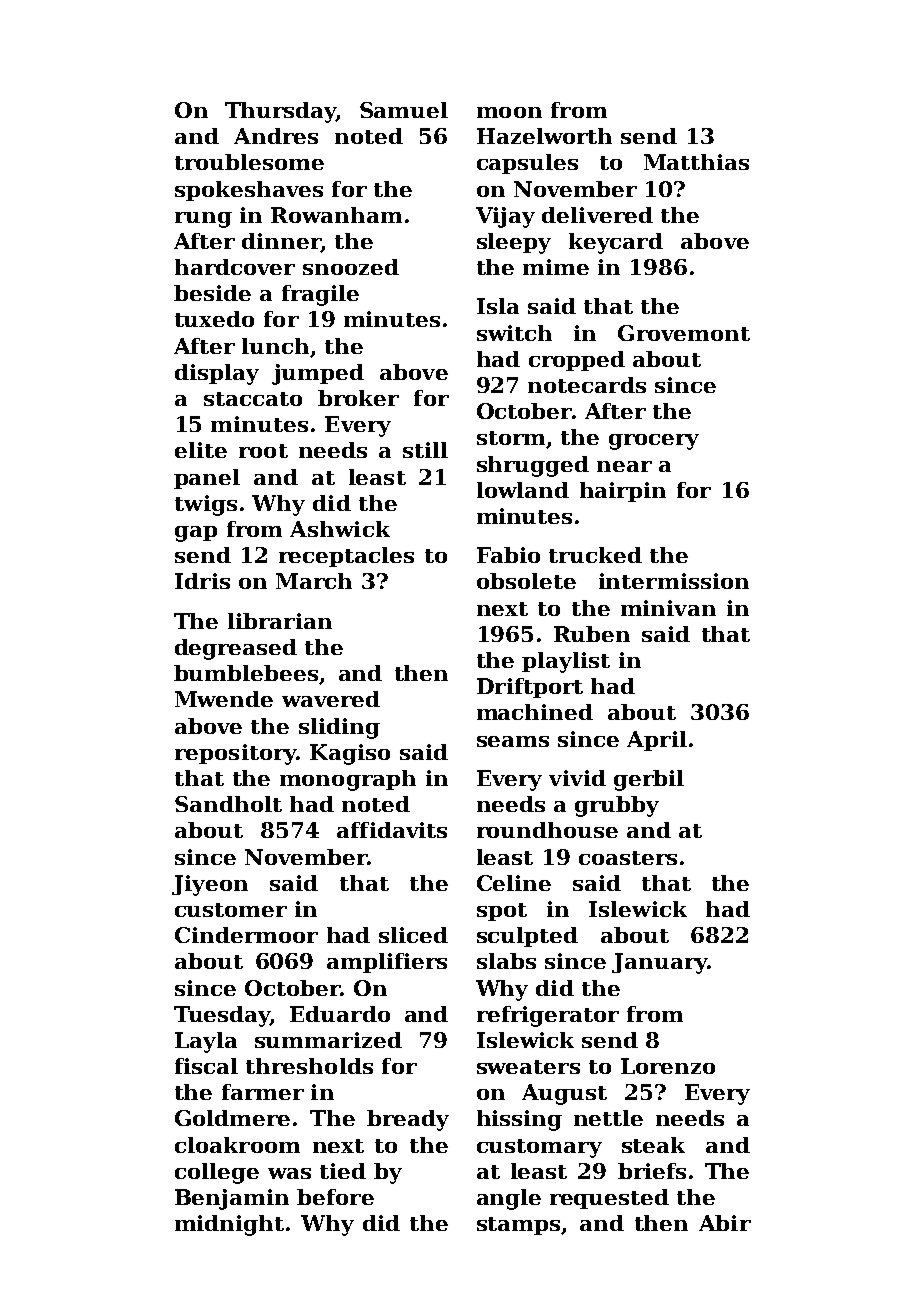 The width and height of the image is (924, 1311). Describe the element at coordinates (206, 505) in the image. I see `twigs` at that location.
